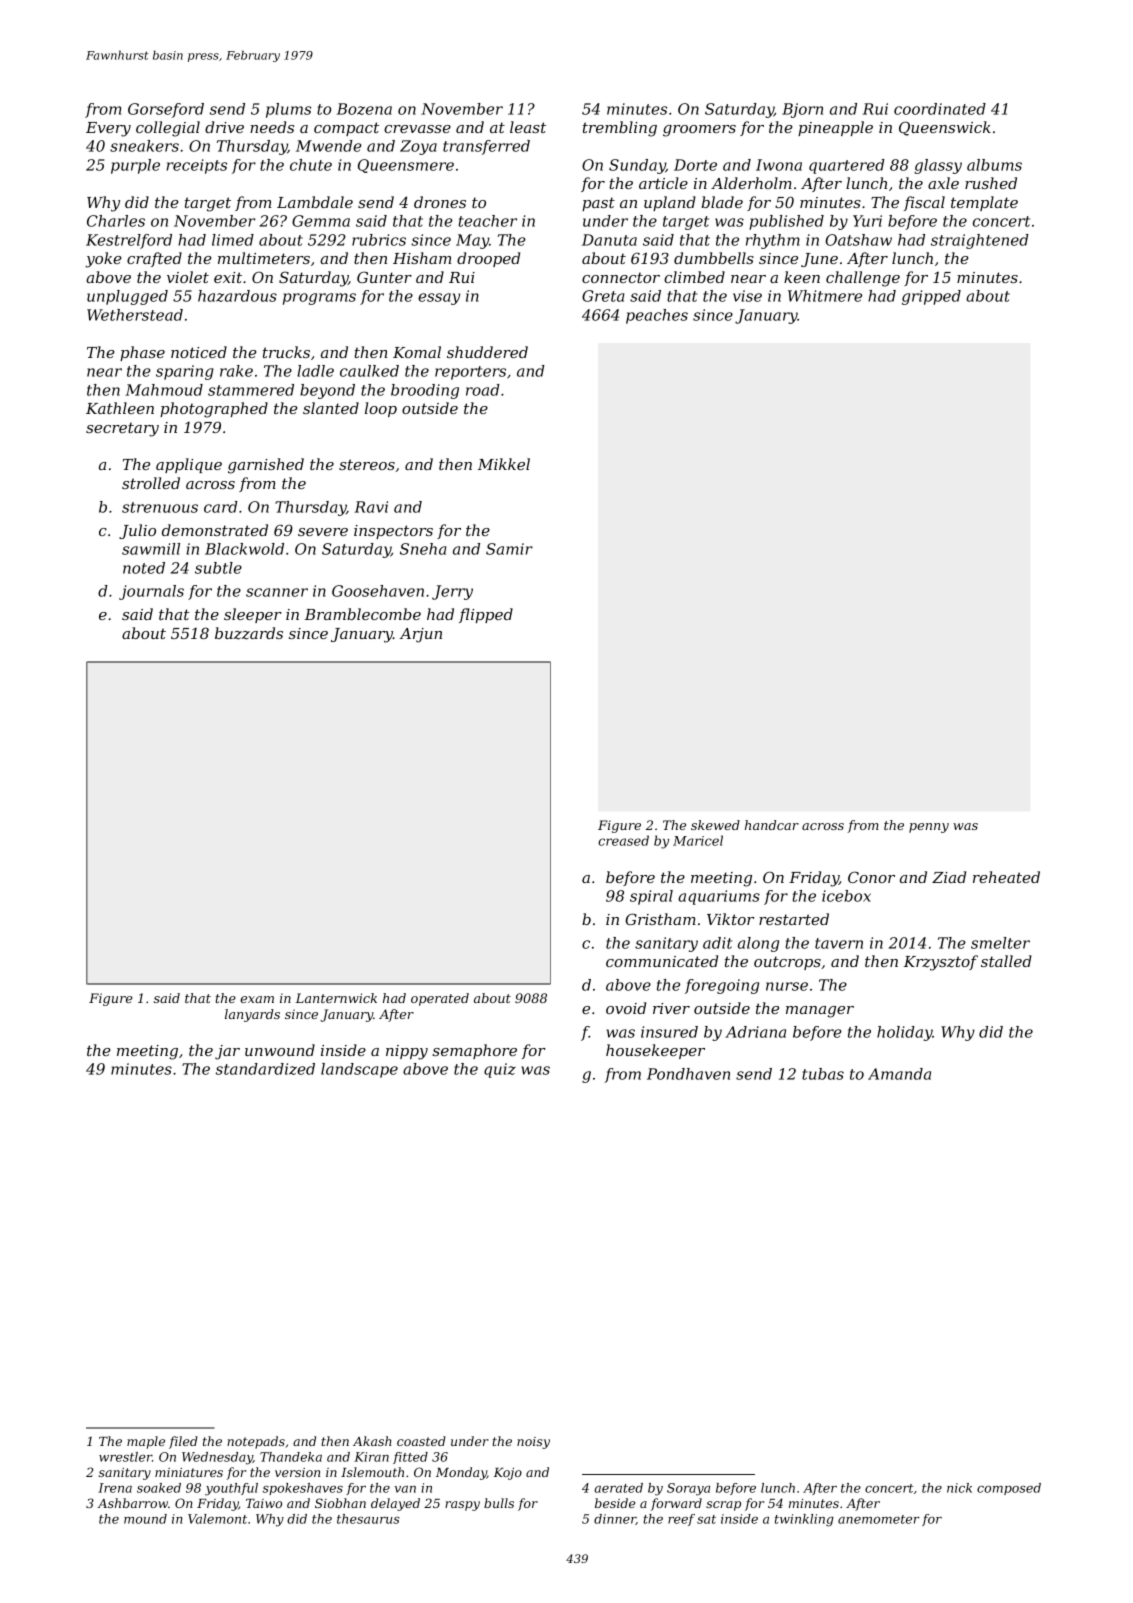 The width and height of the screenshot is (1133, 1603). Describe the element at coordinates (825, 296) in the screenshot. I see `Whitmere` at that location.
